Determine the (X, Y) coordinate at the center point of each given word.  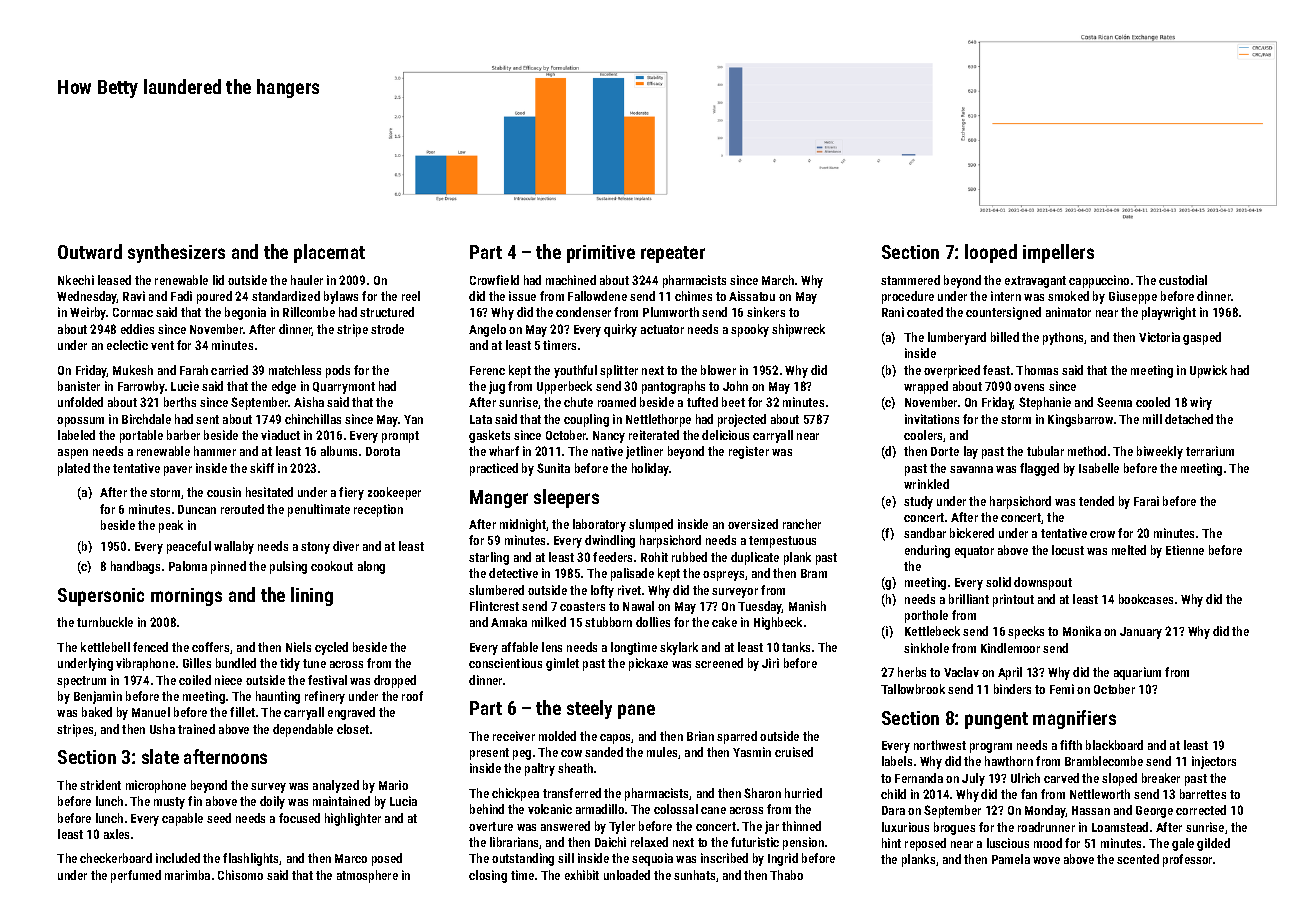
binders (1012, 689)
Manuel (151, 712)
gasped (1202, 338)
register (749, 452)
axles (116, 834)
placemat (329, 253)
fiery (351, 493)
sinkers (766, 312)
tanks (796, 647)
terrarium (1210, 451)
